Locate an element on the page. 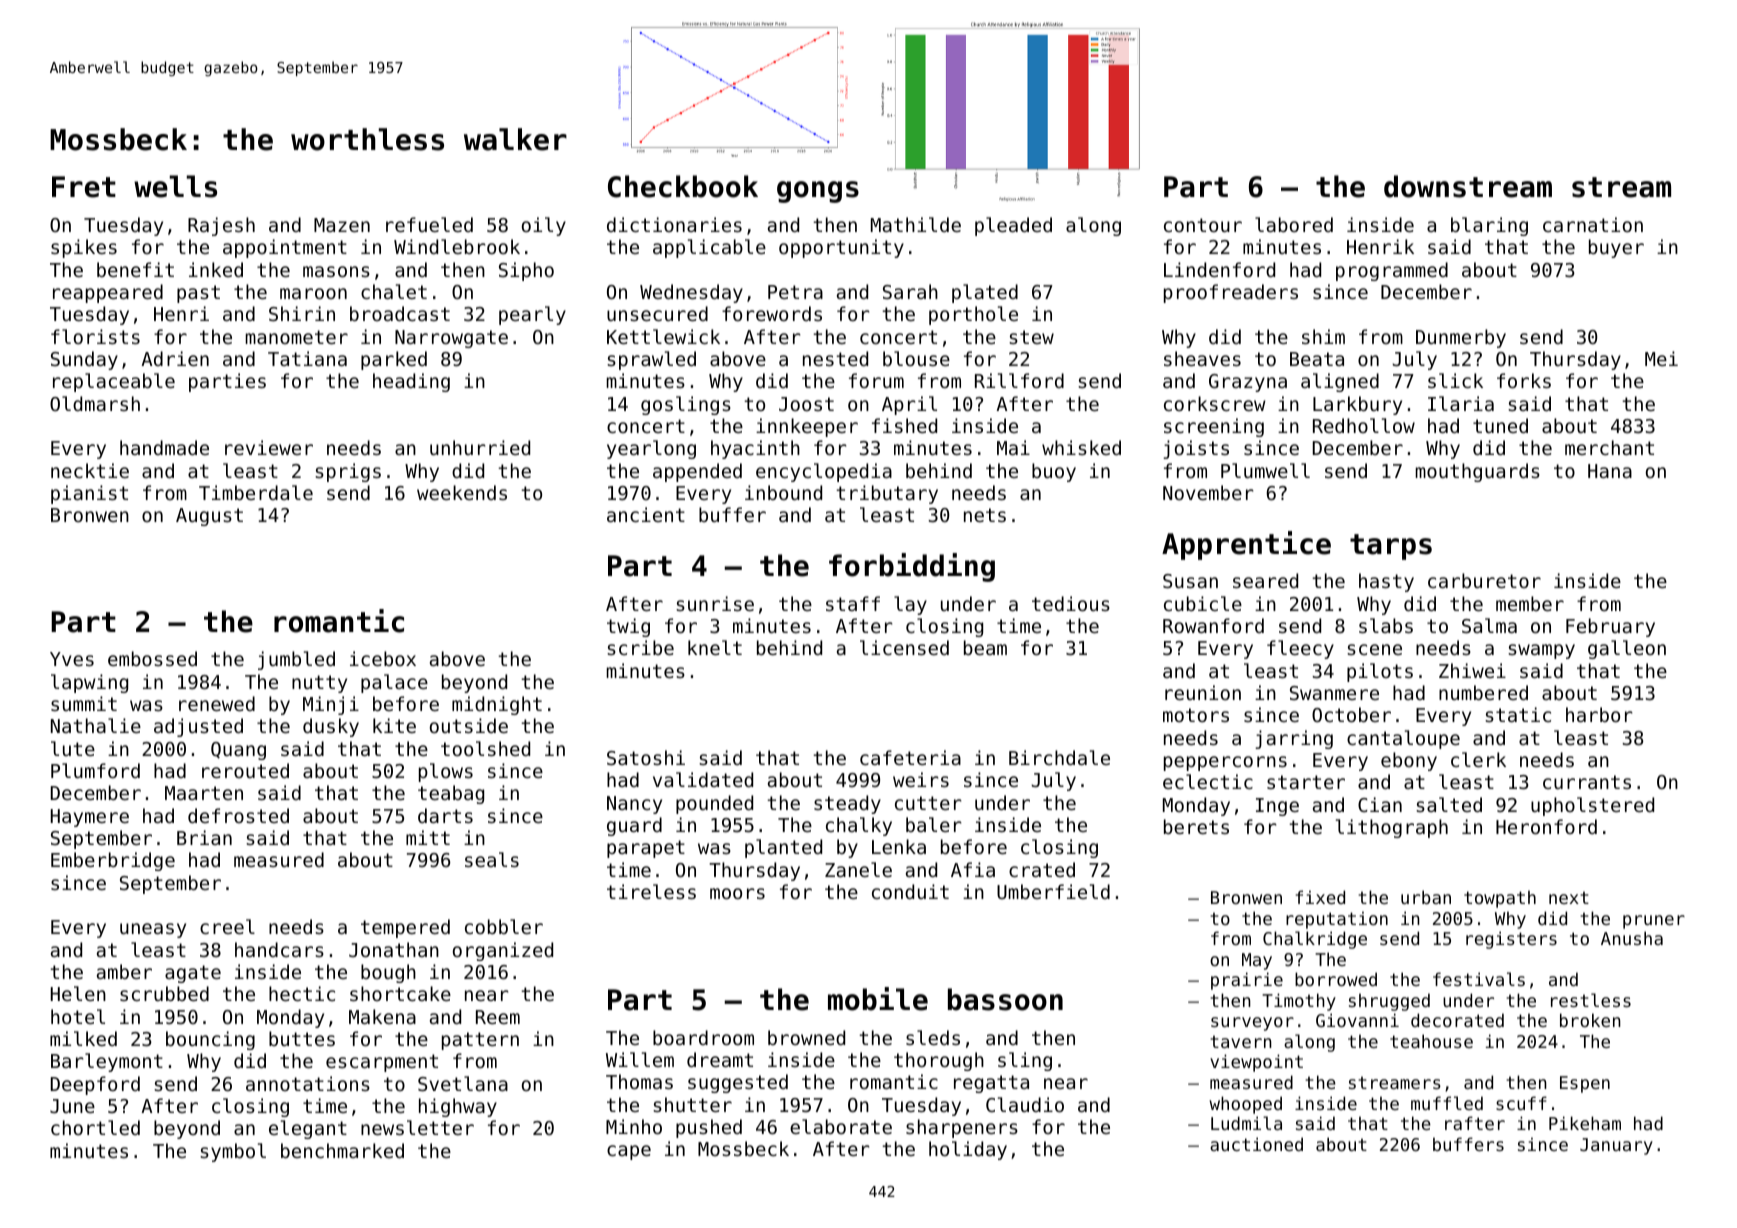 The height and width of the document is (1228, 1737). weekends is located at coordinates (462, 492).
